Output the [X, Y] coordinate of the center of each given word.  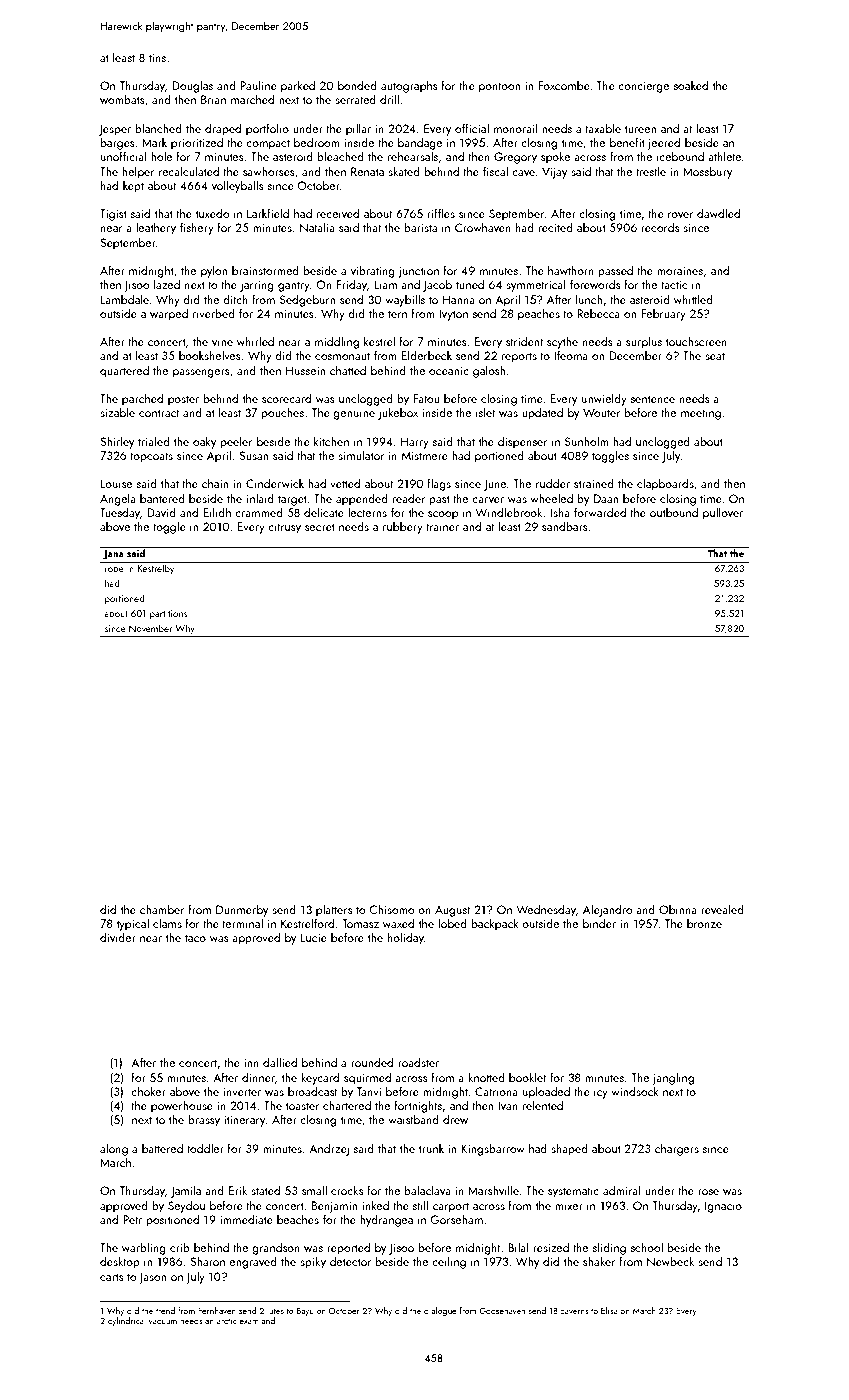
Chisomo [392, 909]
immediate [246, 1219]
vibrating [373, 271]
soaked [691, 85]
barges [117, 143]
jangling [673, 1078]
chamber [162, 909]
